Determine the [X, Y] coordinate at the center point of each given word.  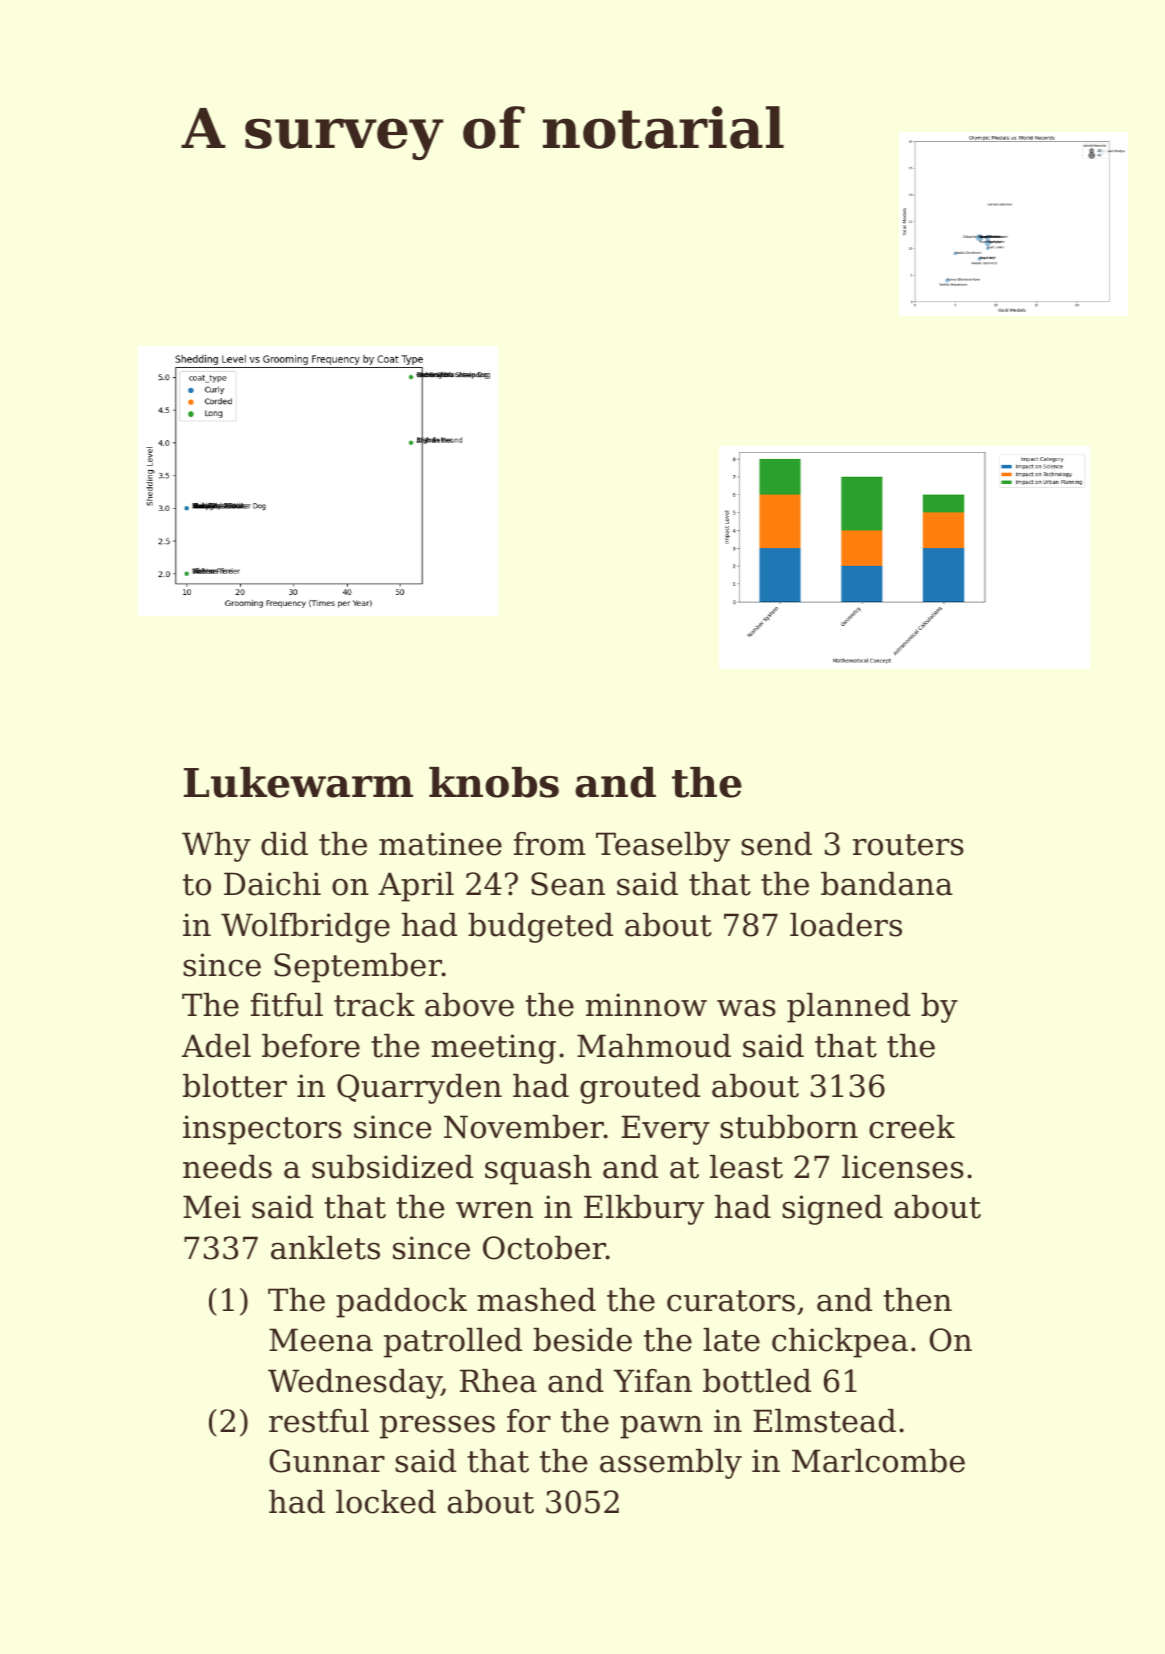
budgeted [540, 928]
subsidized [392, 1167]
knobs [494, 782]
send [776, 844]
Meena [321, 1340]
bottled [757, 1381]
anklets [325, 1248]
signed [832, 1210]
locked [386, 1502]
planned [848, 1008]
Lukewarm [298, 782]
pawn [661, 1427]
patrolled [453, 1343]
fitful [287, 1005]
